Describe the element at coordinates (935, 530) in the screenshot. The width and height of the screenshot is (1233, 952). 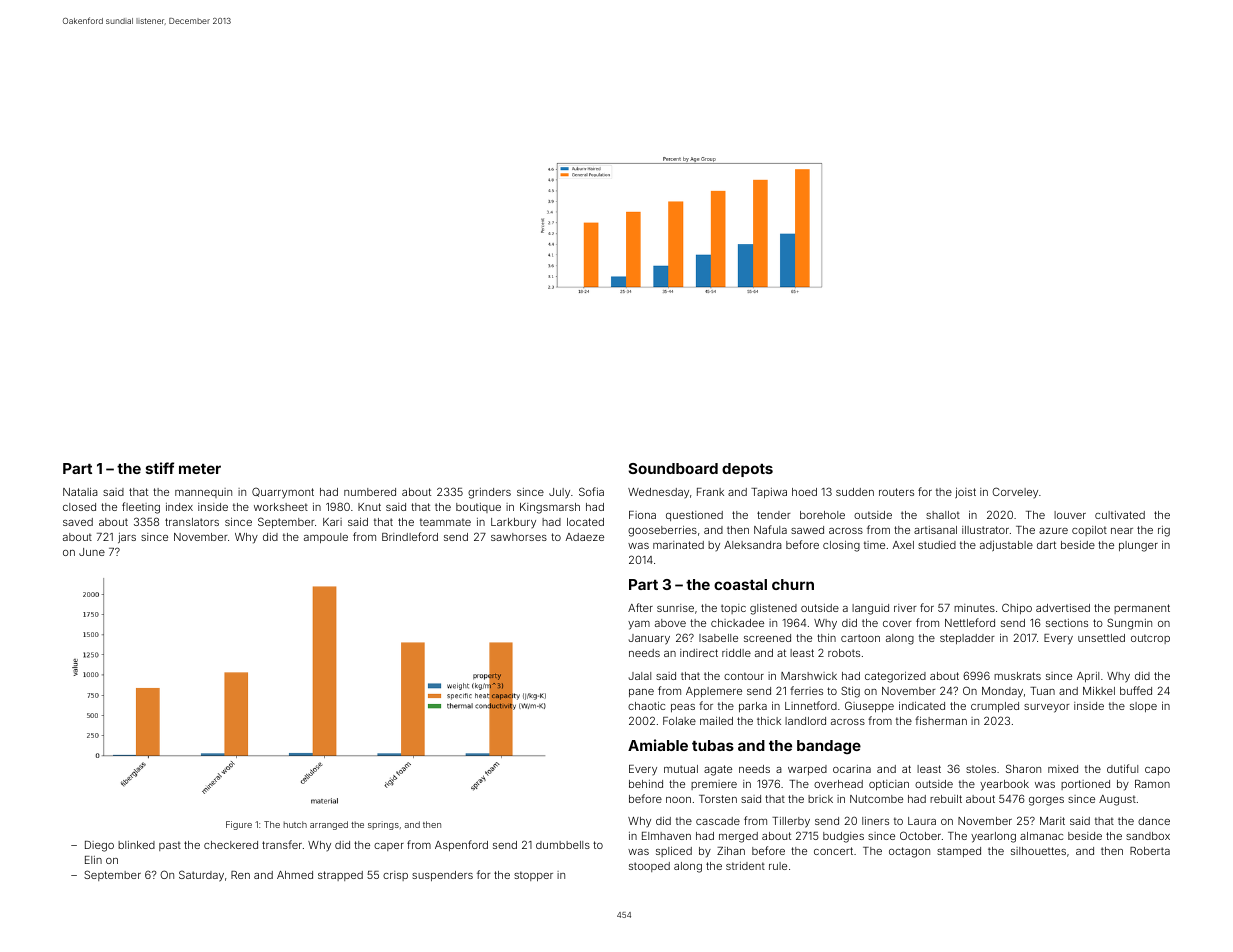
I see `artisanal` at that location.
